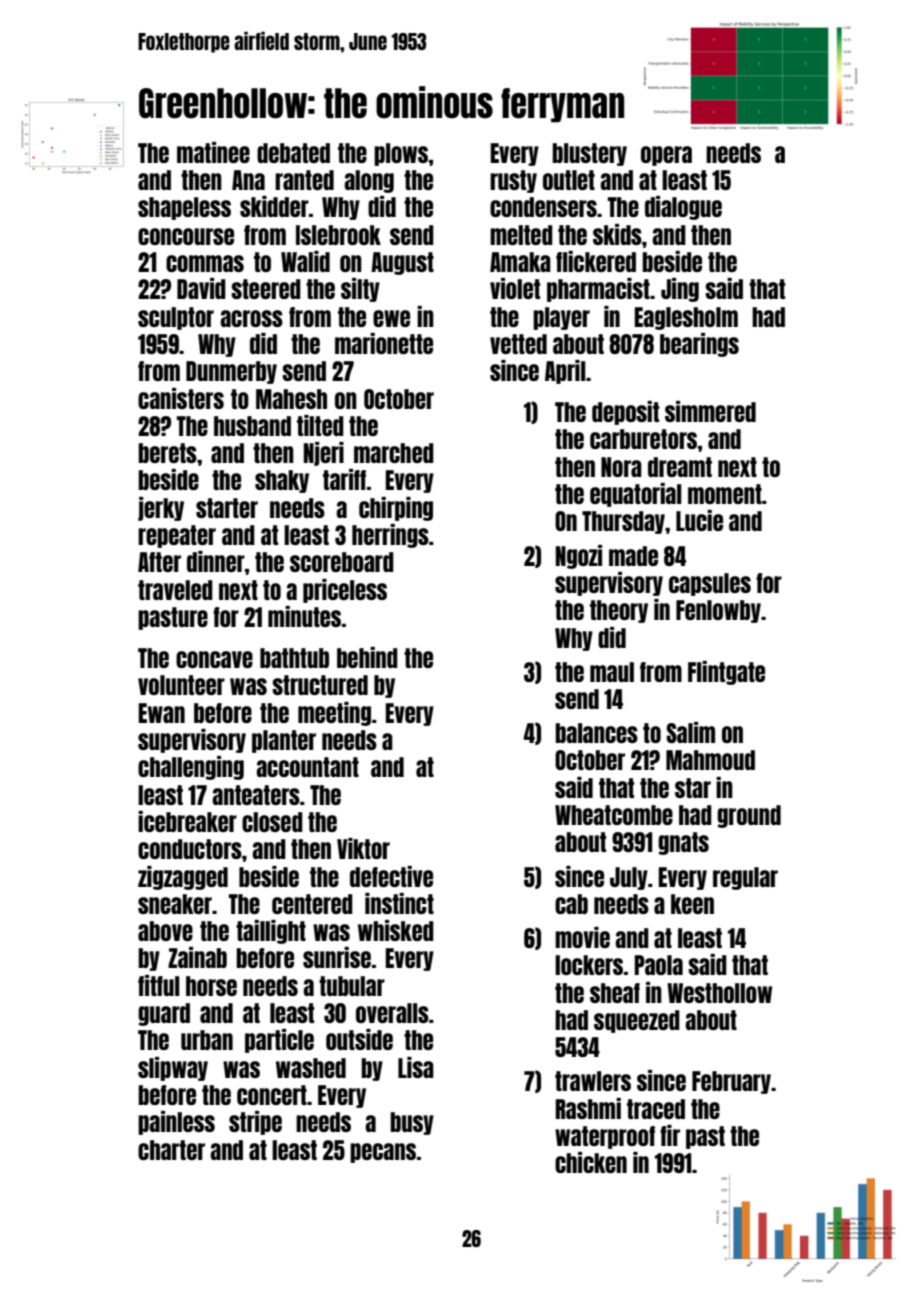  I want to click on painless, so click(176, 1123).
